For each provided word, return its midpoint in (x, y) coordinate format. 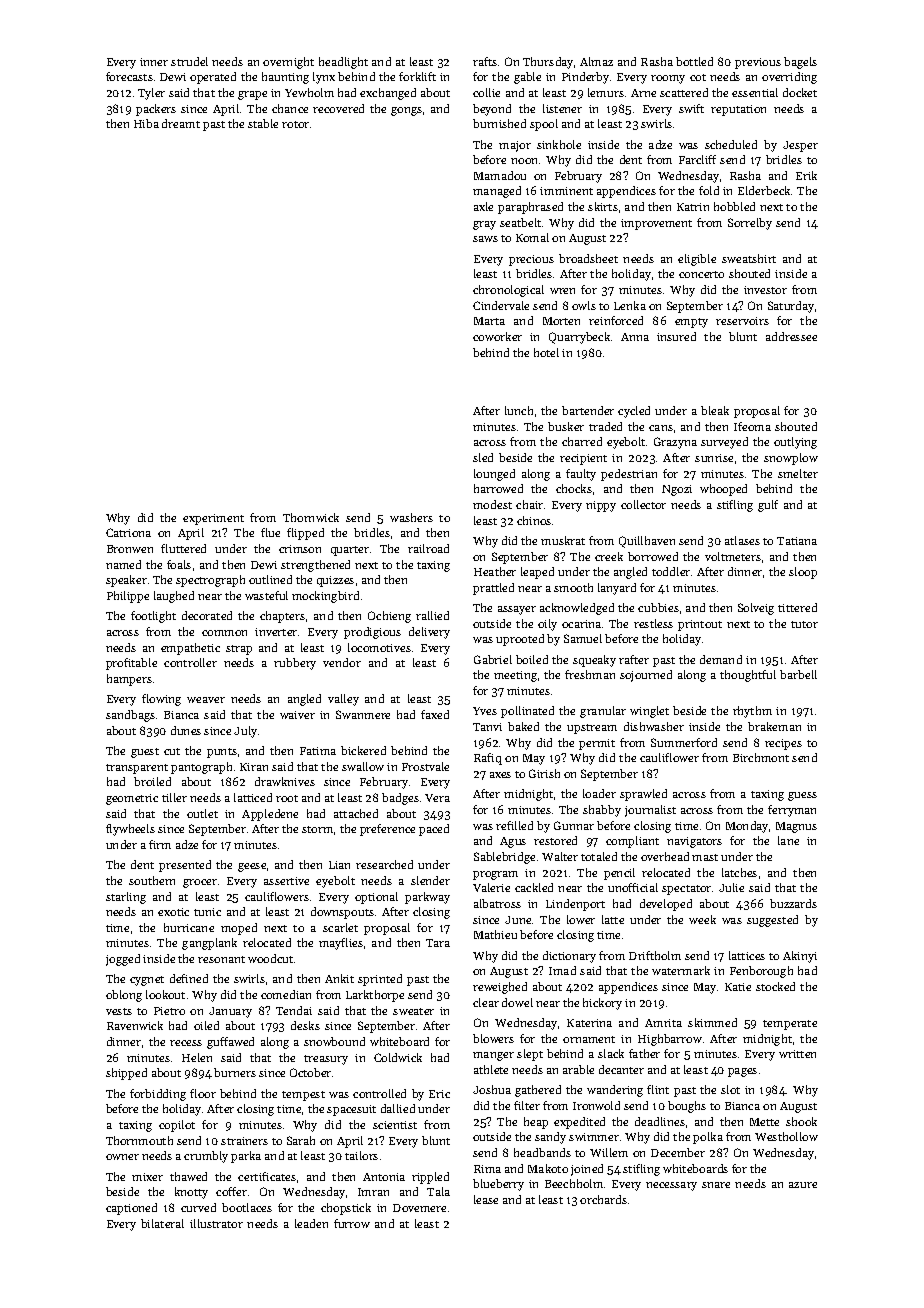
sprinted (380, 980)
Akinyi (800, 957)
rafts (485, 61)
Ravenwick (135, 1025)
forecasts (129, 76)
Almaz (596, 61)
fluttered (183, 548)
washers (411, 517)
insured (676, 336)
